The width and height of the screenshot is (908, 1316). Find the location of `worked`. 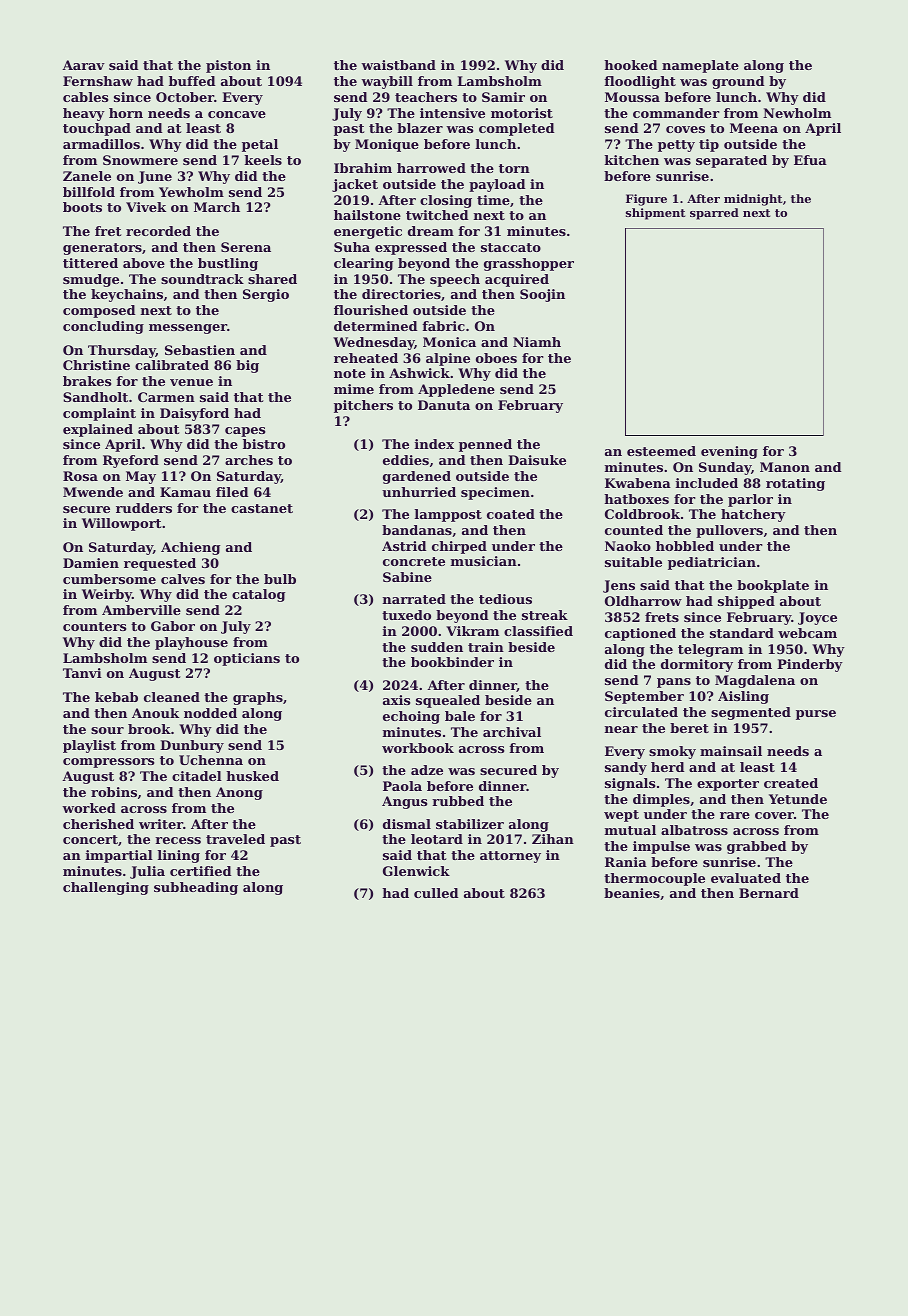

worked is located at coordinates (89, 808).
